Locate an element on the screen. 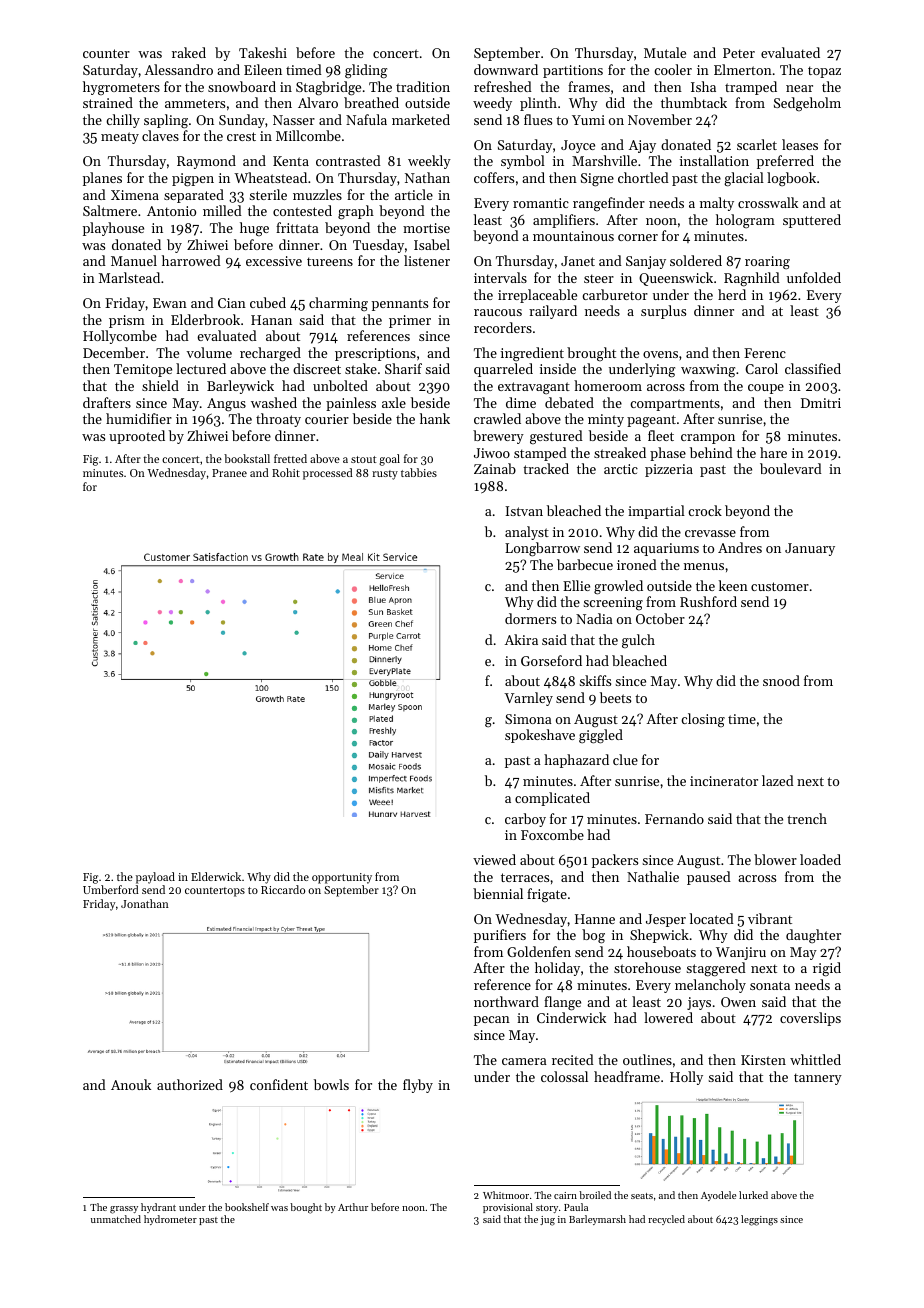 Image resolution: width=924 pixels, height=1308 pixels. Marlstead is located at coordinates (129, 277).
